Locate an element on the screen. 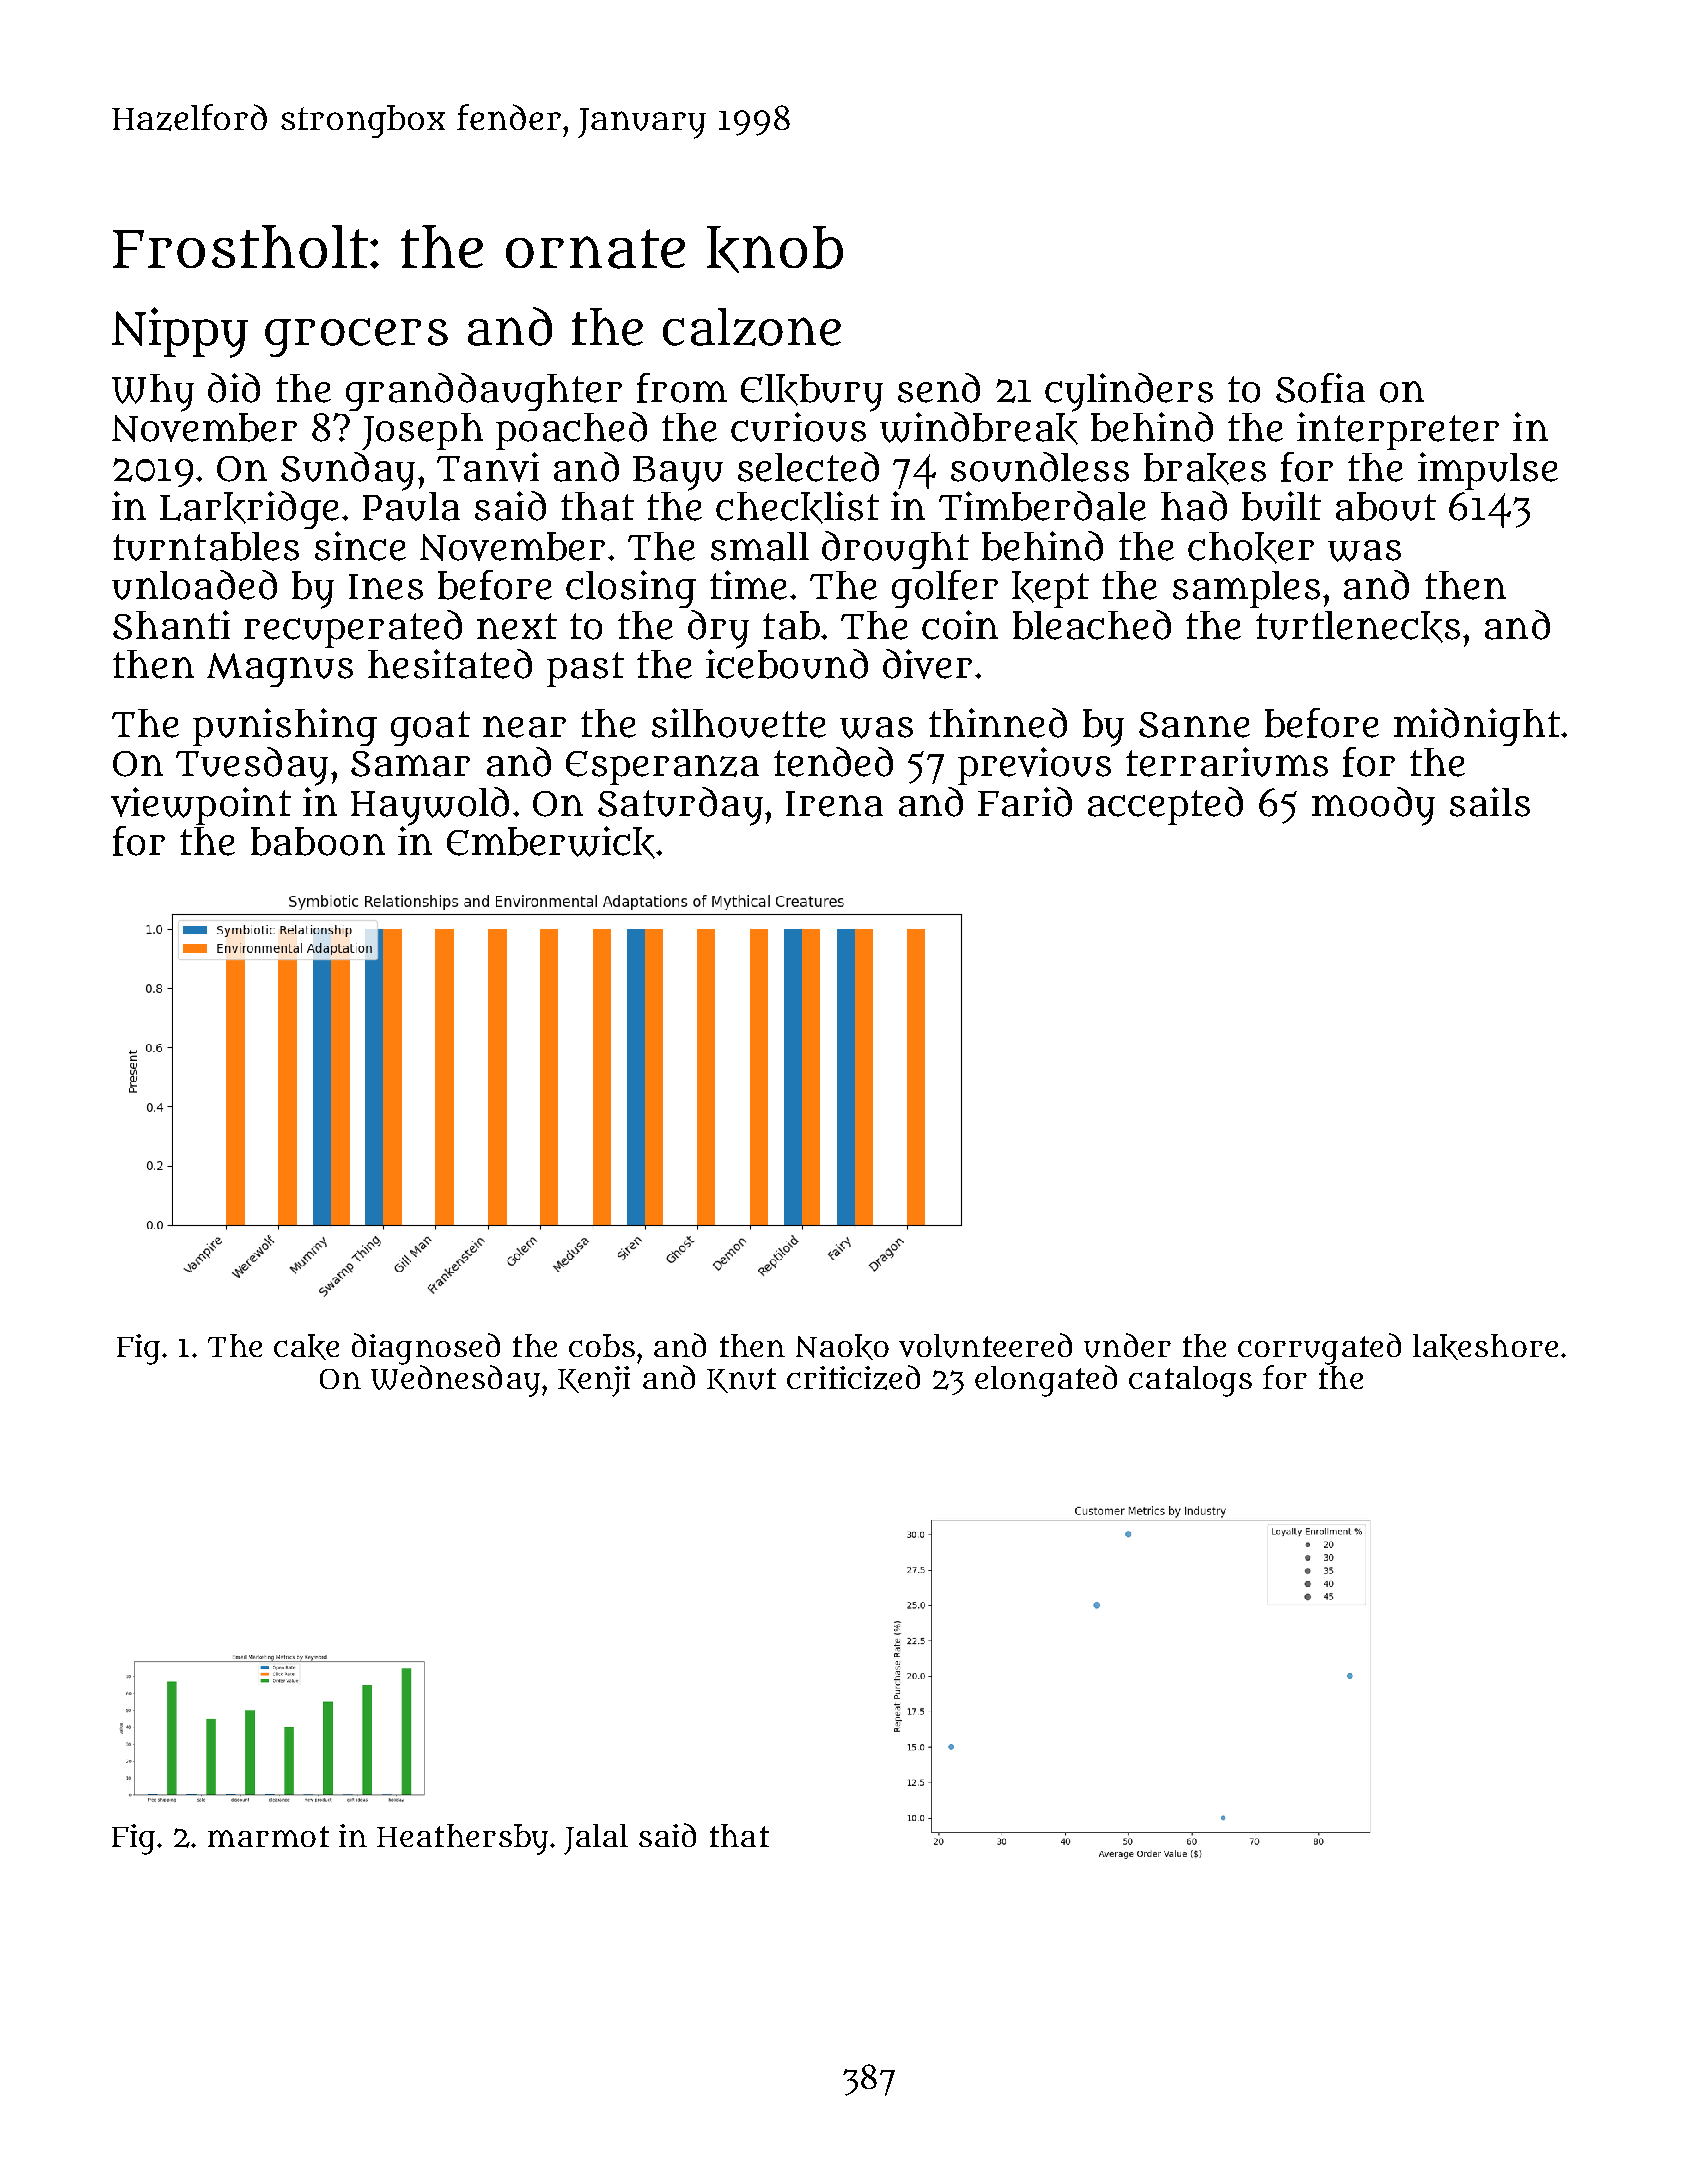  marmot is located at coordinates (268, 1836).
